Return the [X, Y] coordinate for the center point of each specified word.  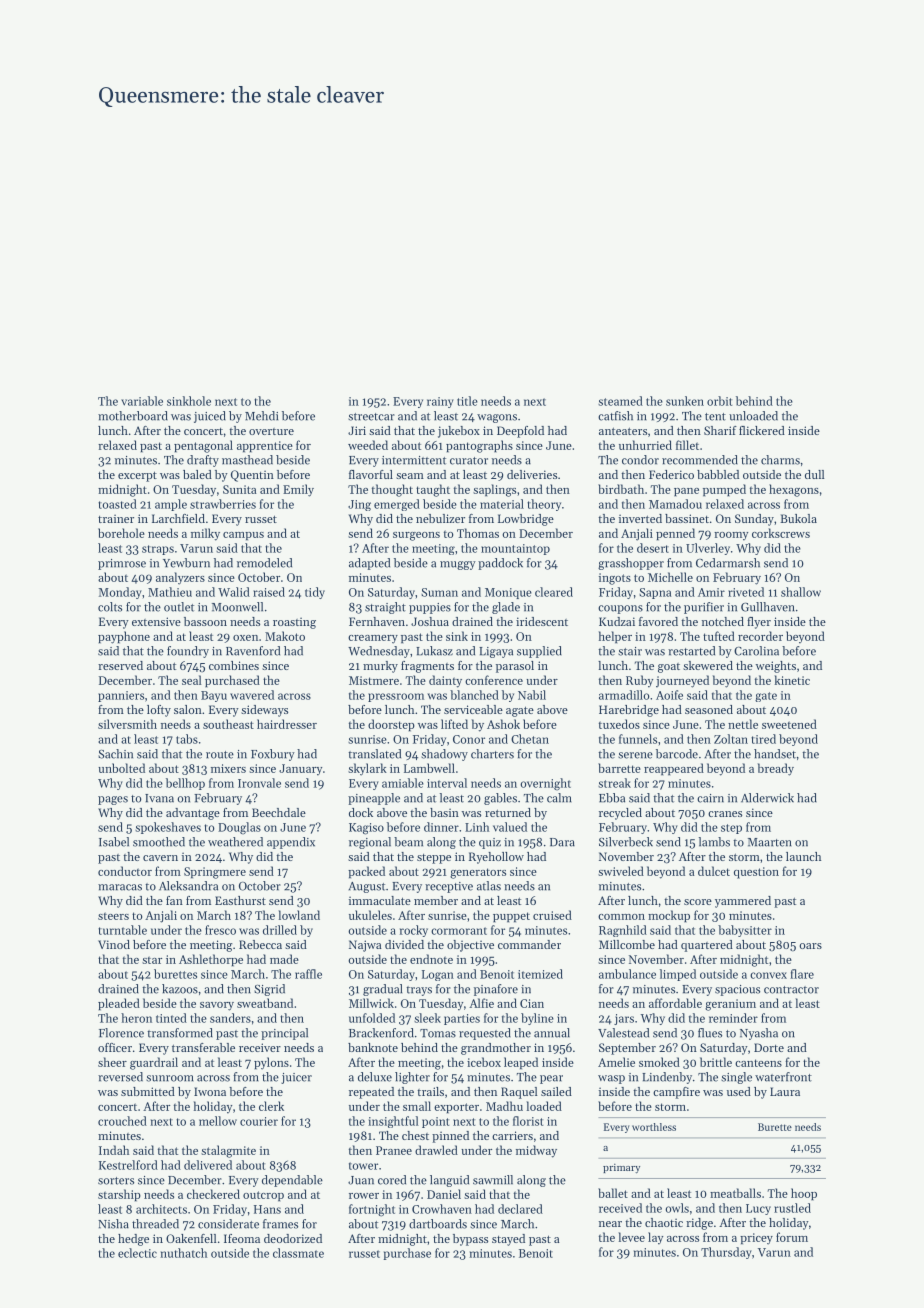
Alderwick [767, 798]
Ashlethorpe [211, 960]
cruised [552, 915]
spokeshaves [168, 828]
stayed [508, 1240]
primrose [122, 564]
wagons [497, 418]
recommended [700, 460]
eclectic [137, 1253]
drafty [203, 461]
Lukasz [434, 651]
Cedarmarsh [728, 563]
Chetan [530, 739]
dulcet [714, 871]
